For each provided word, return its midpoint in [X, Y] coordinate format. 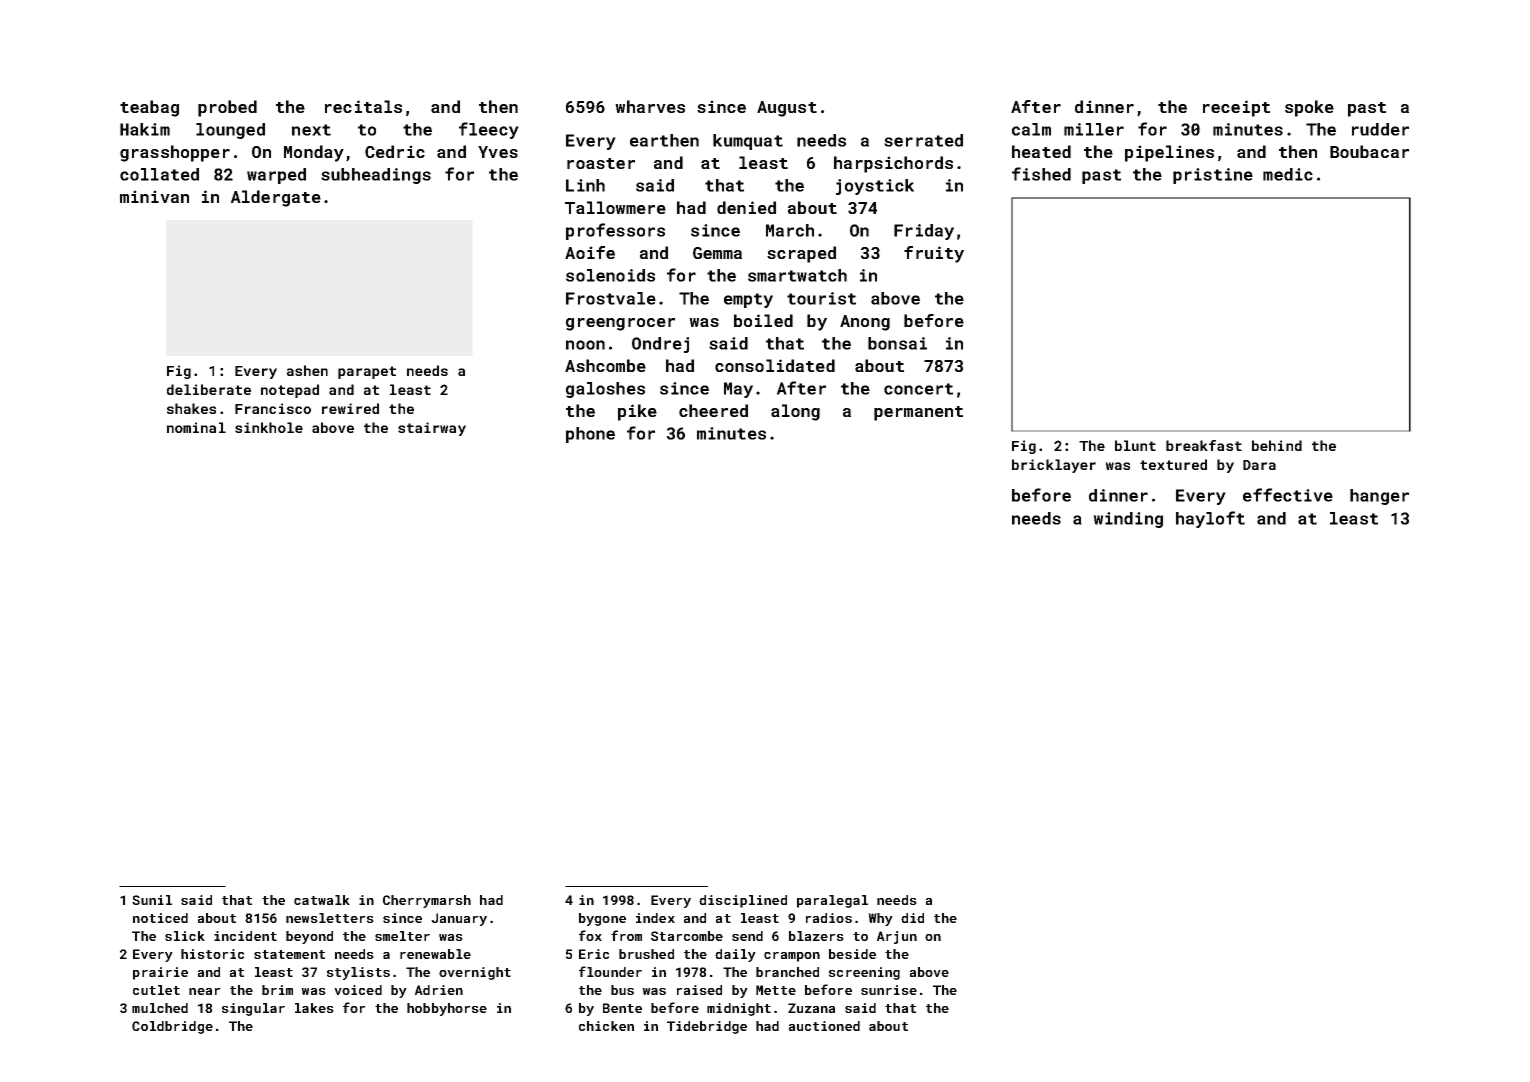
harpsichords [893, 164]
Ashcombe [605, 365]
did [912, 918]
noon [585, 345]
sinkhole [269, 427]
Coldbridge [172, 1027]
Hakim [145, 129]
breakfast [1204, 445]
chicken [606, 1026]
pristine [1213, 176]
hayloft [1210, 519]
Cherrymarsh [427, 901]
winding [1128, 520]
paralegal [832, 901]
